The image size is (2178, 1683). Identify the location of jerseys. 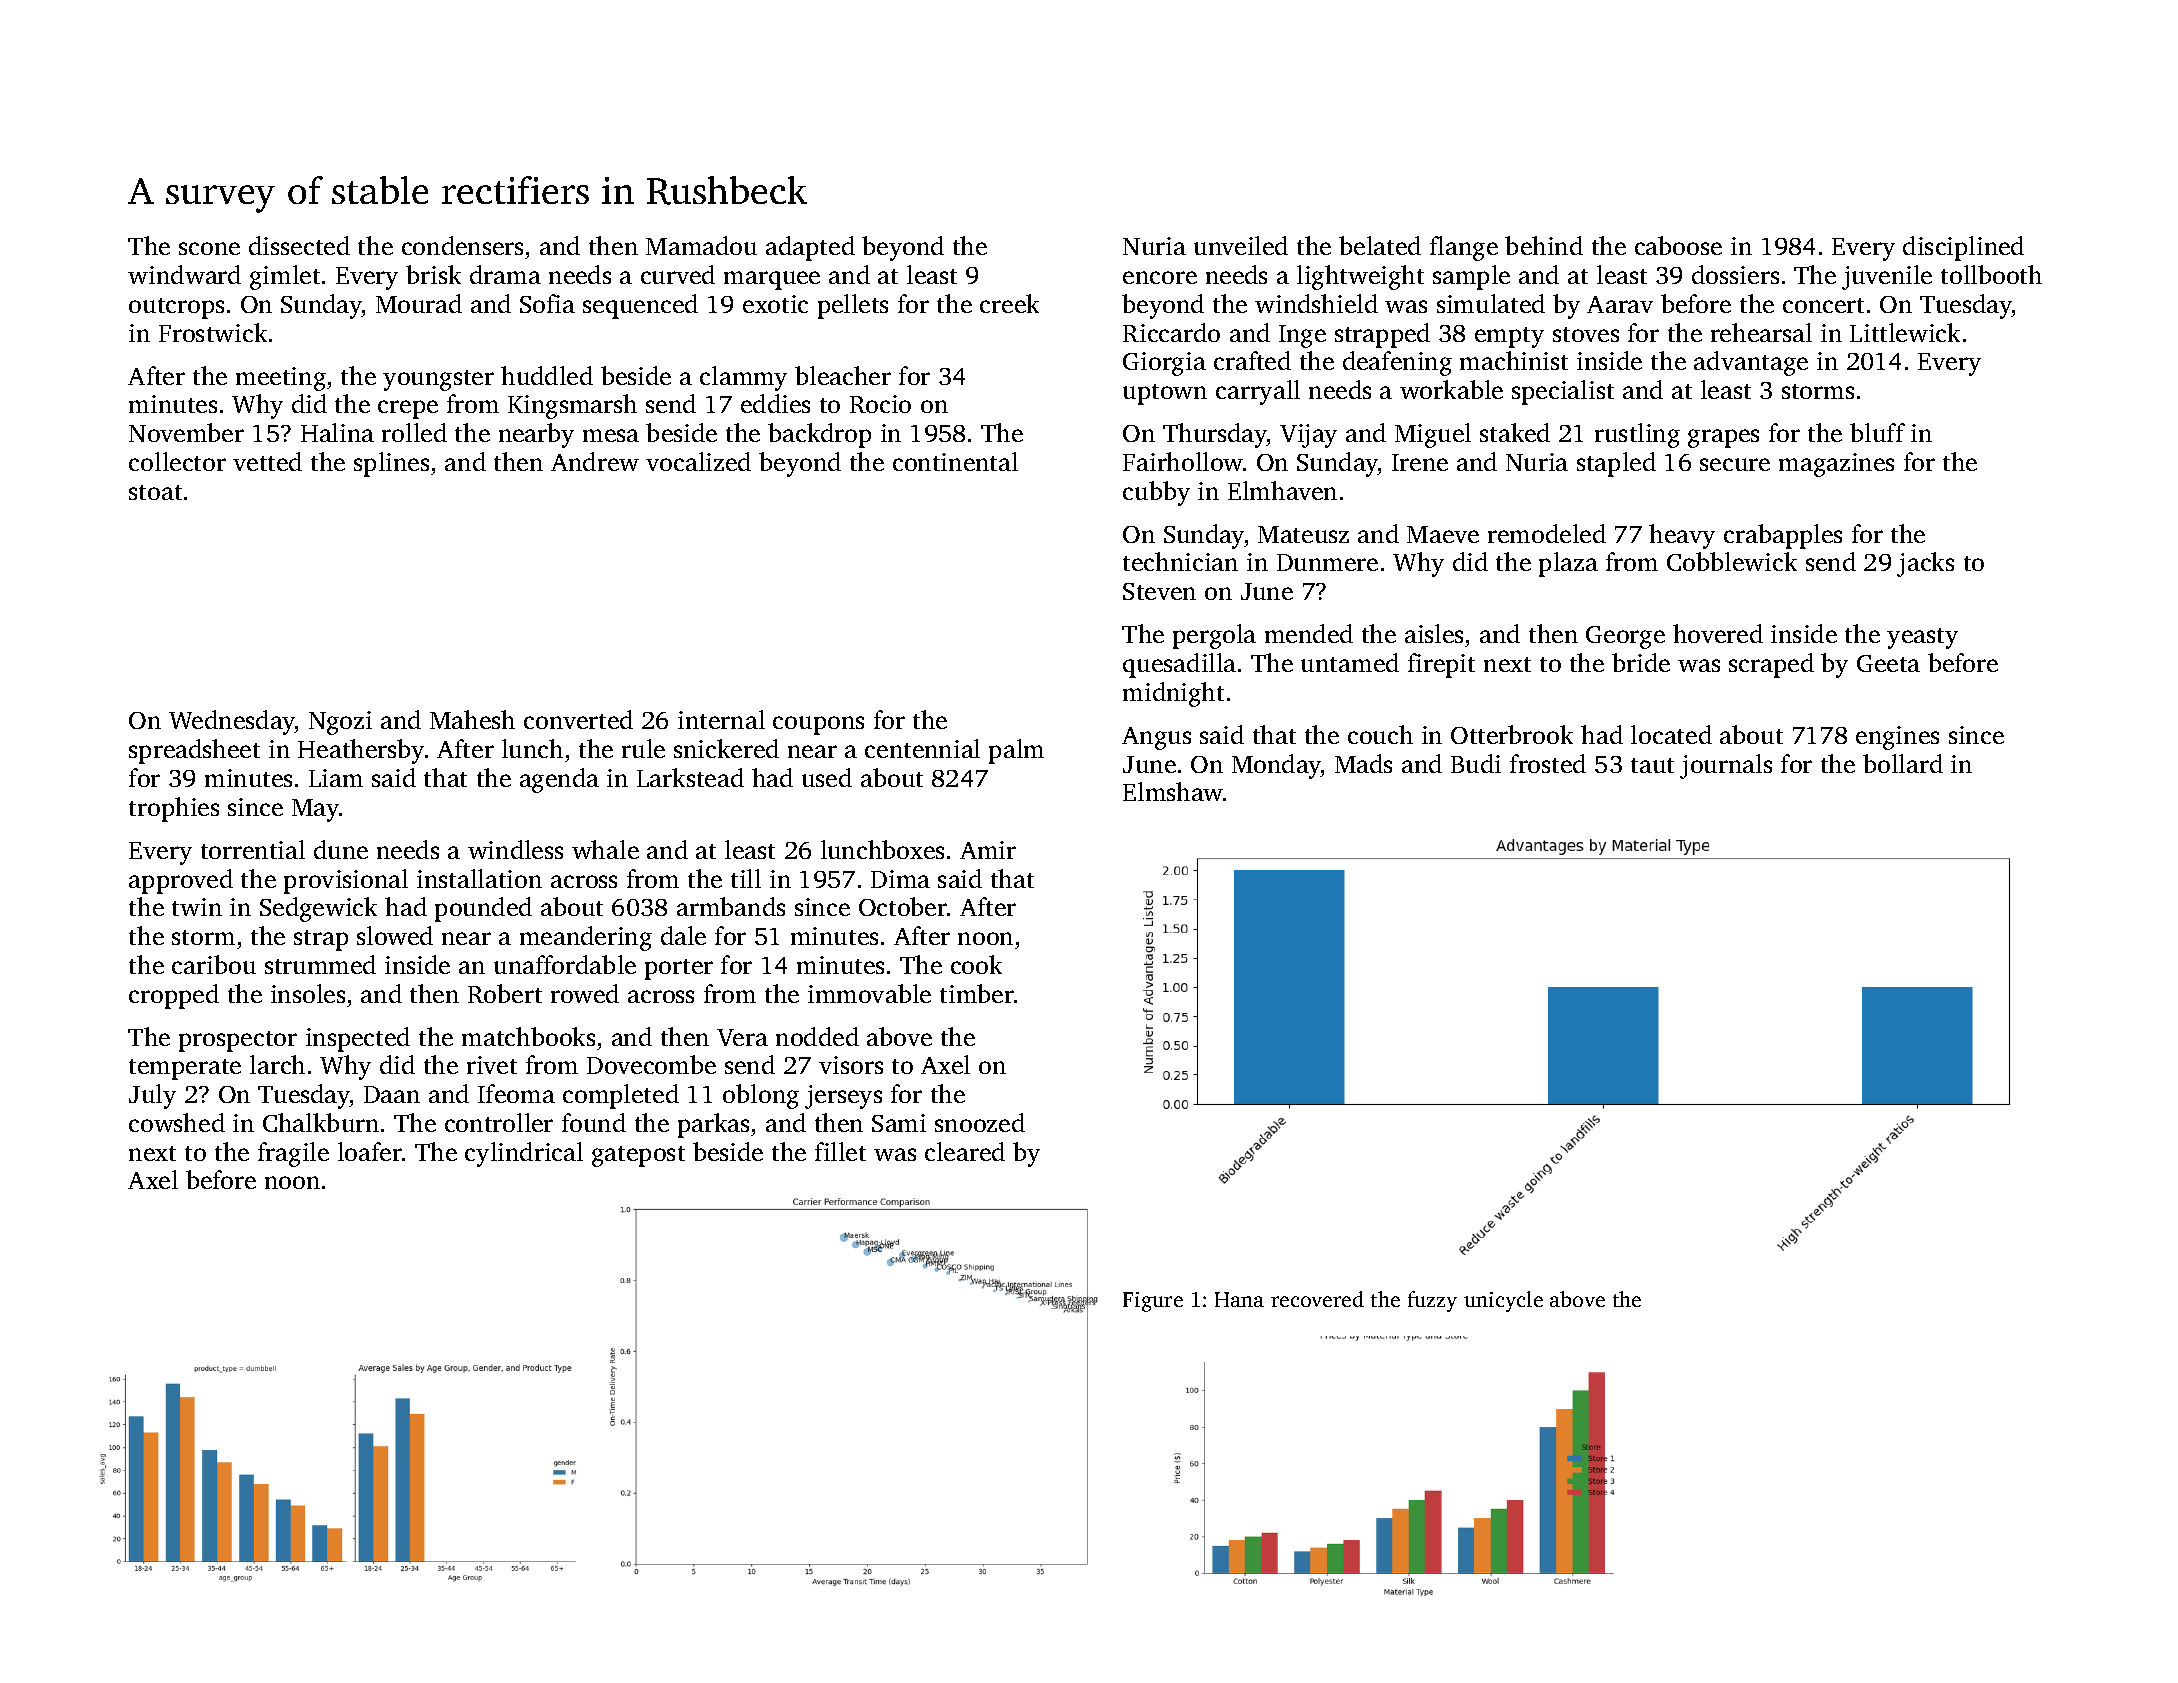
(843, 1097).
